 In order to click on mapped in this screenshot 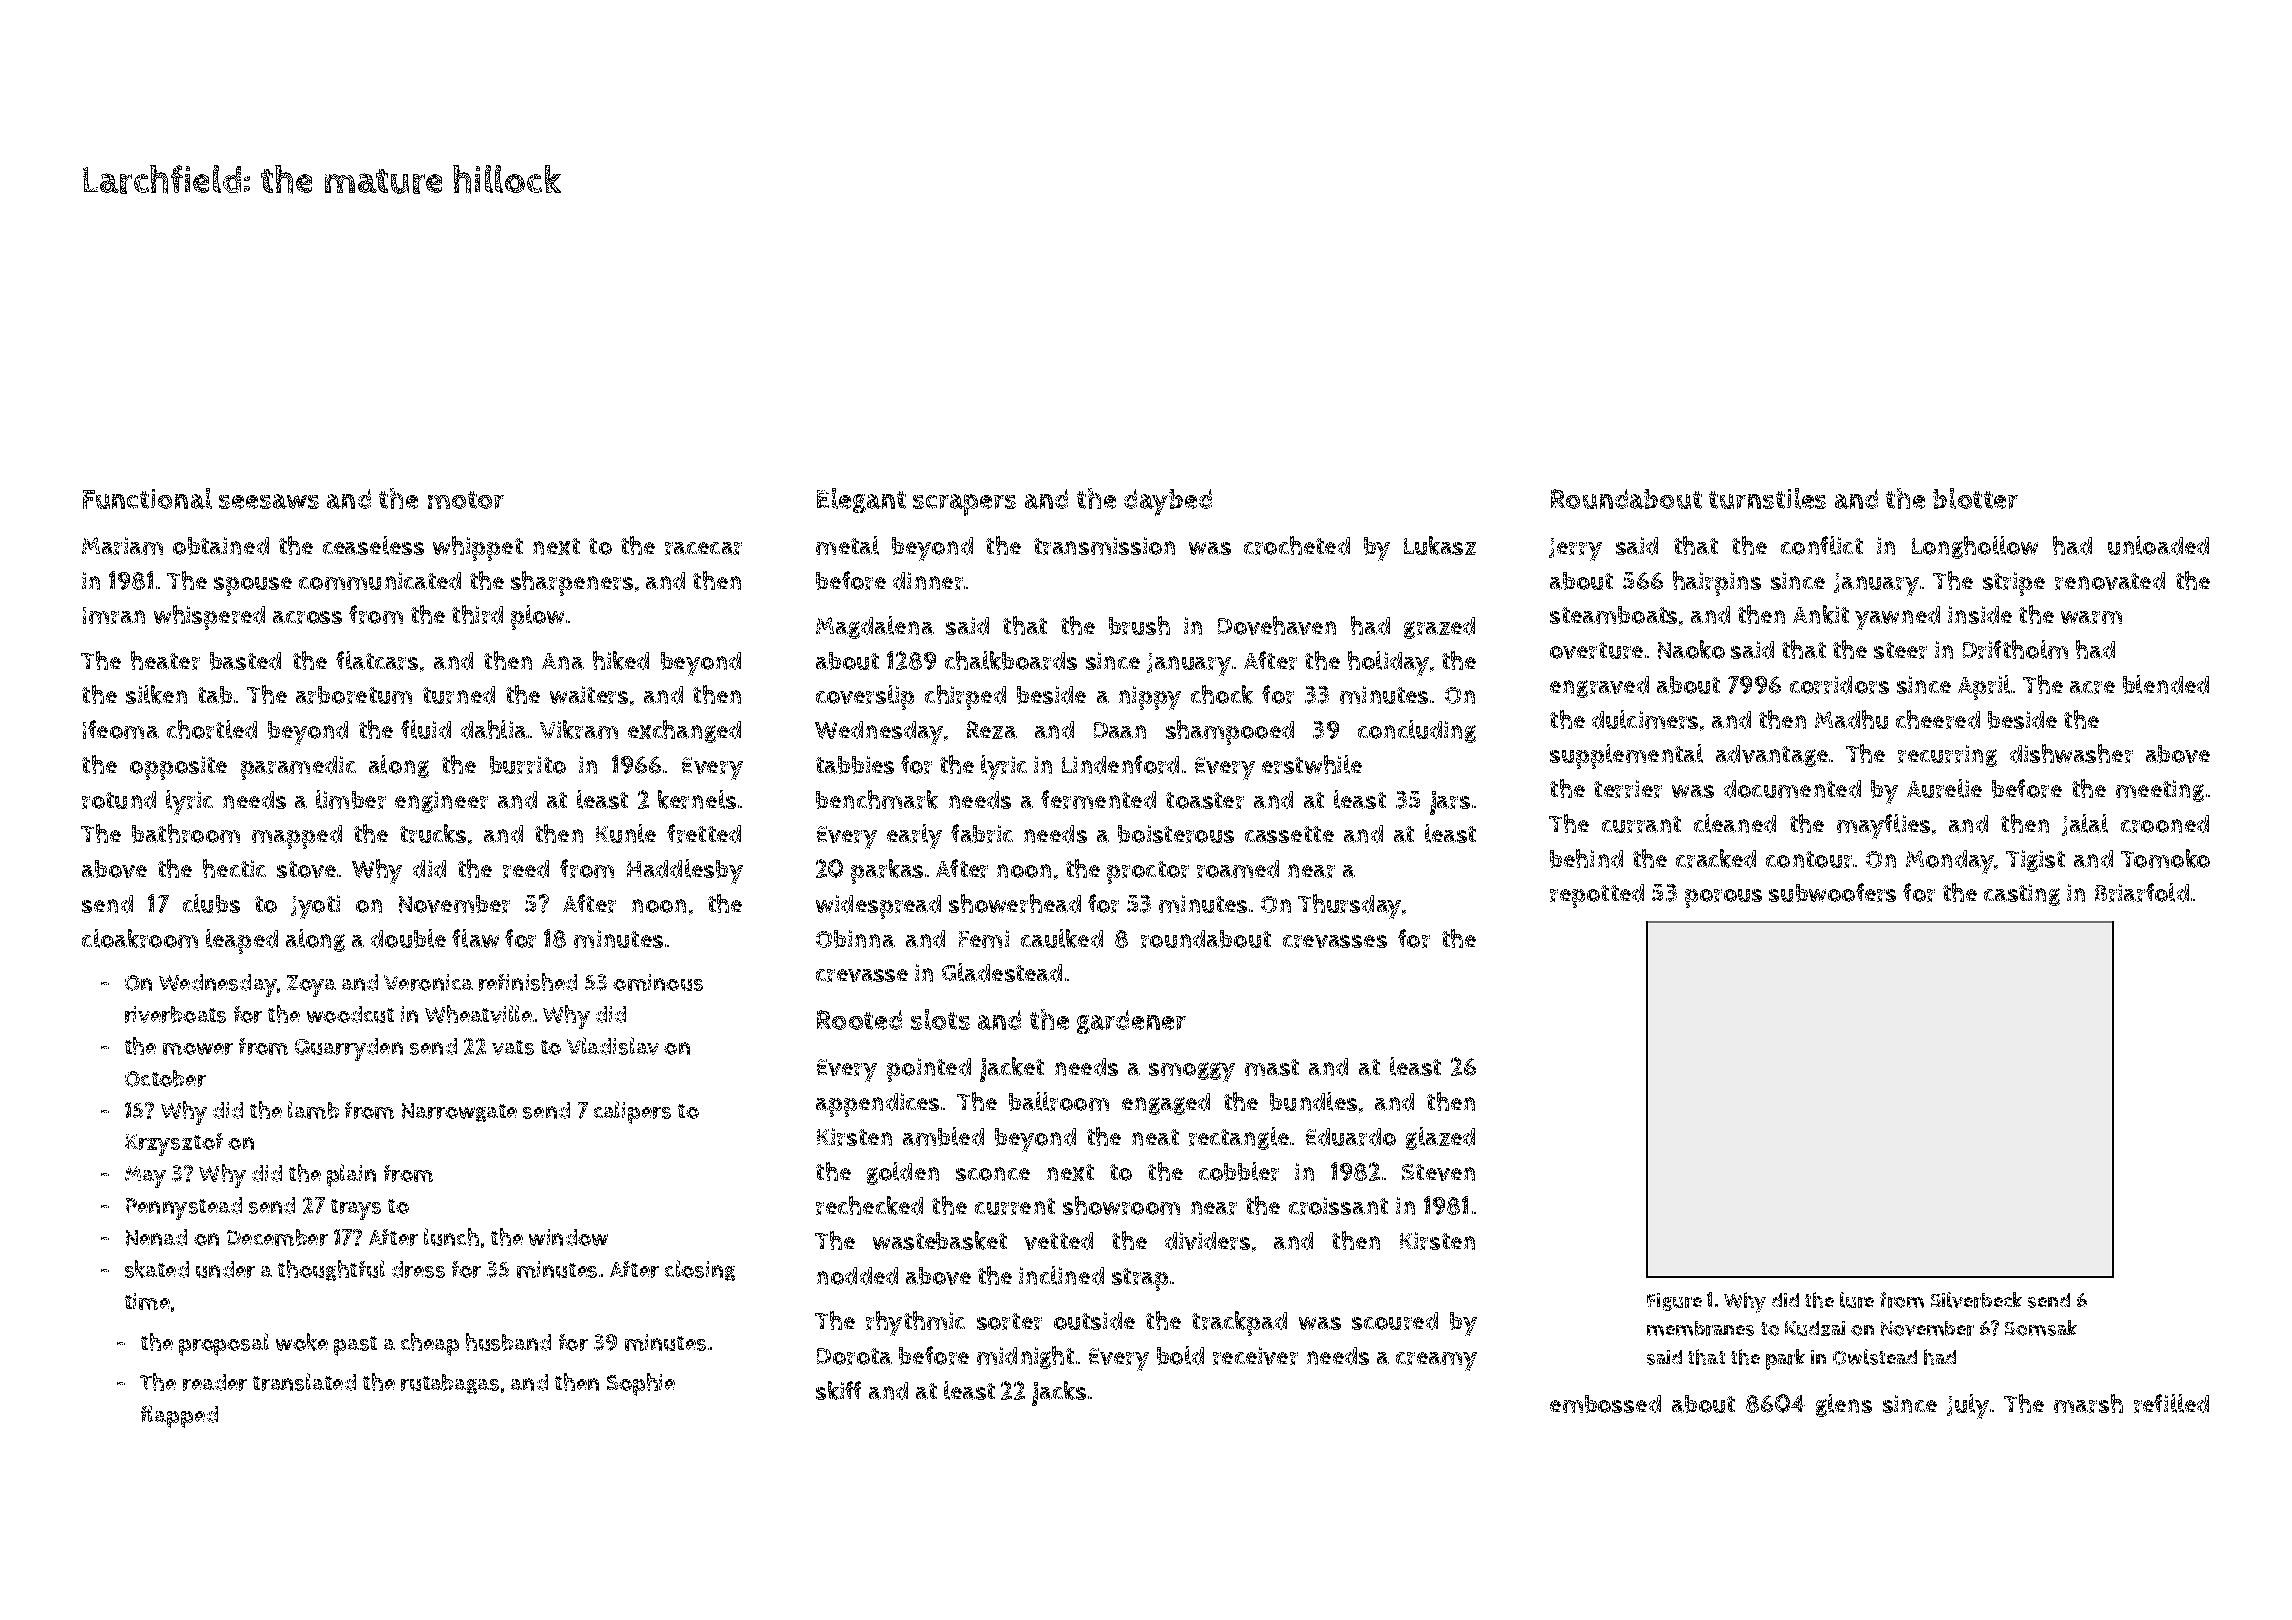, I will do `click(297, 837)`.
